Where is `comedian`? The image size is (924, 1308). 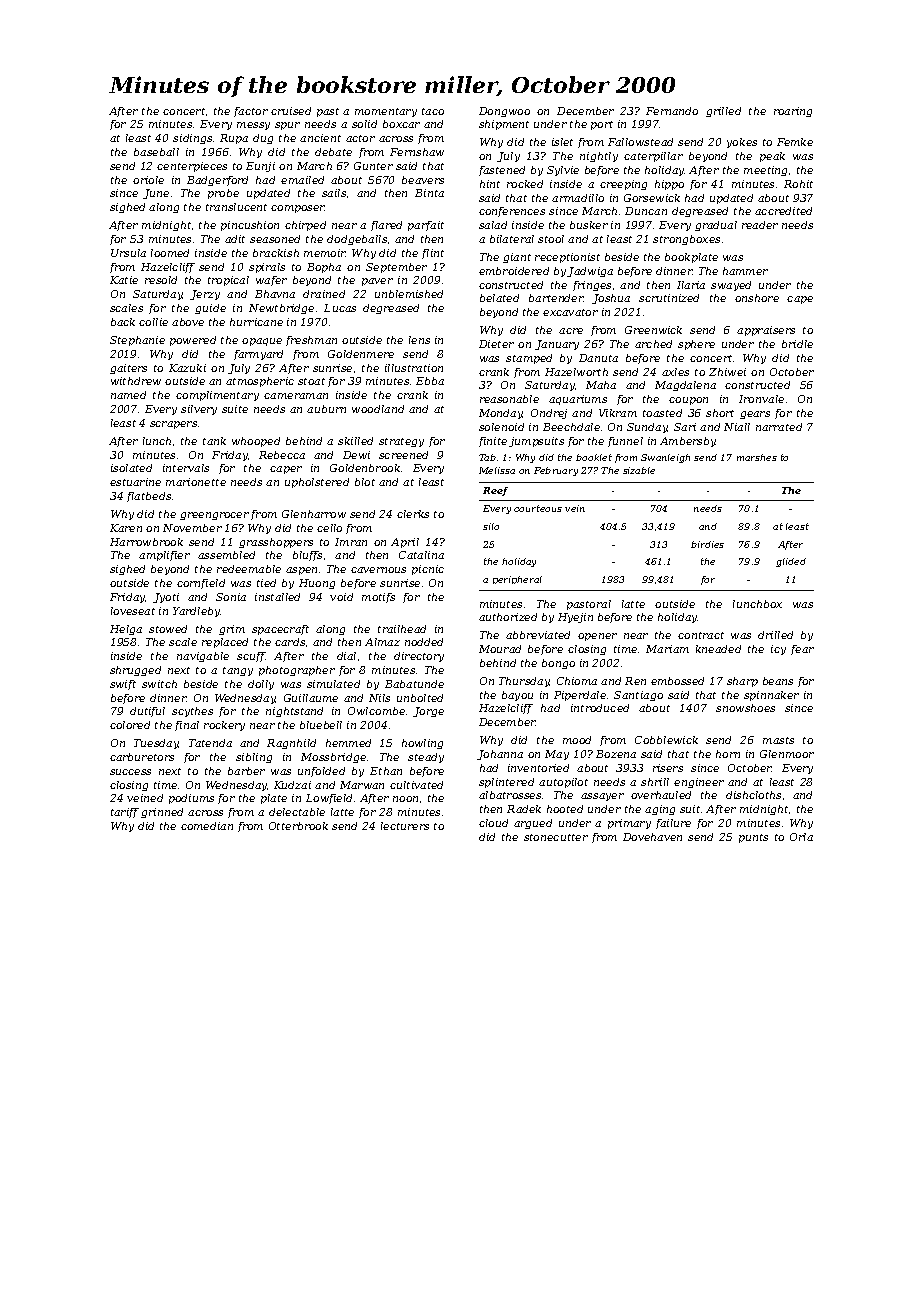
comedian is located at coordinates (207, 826).
